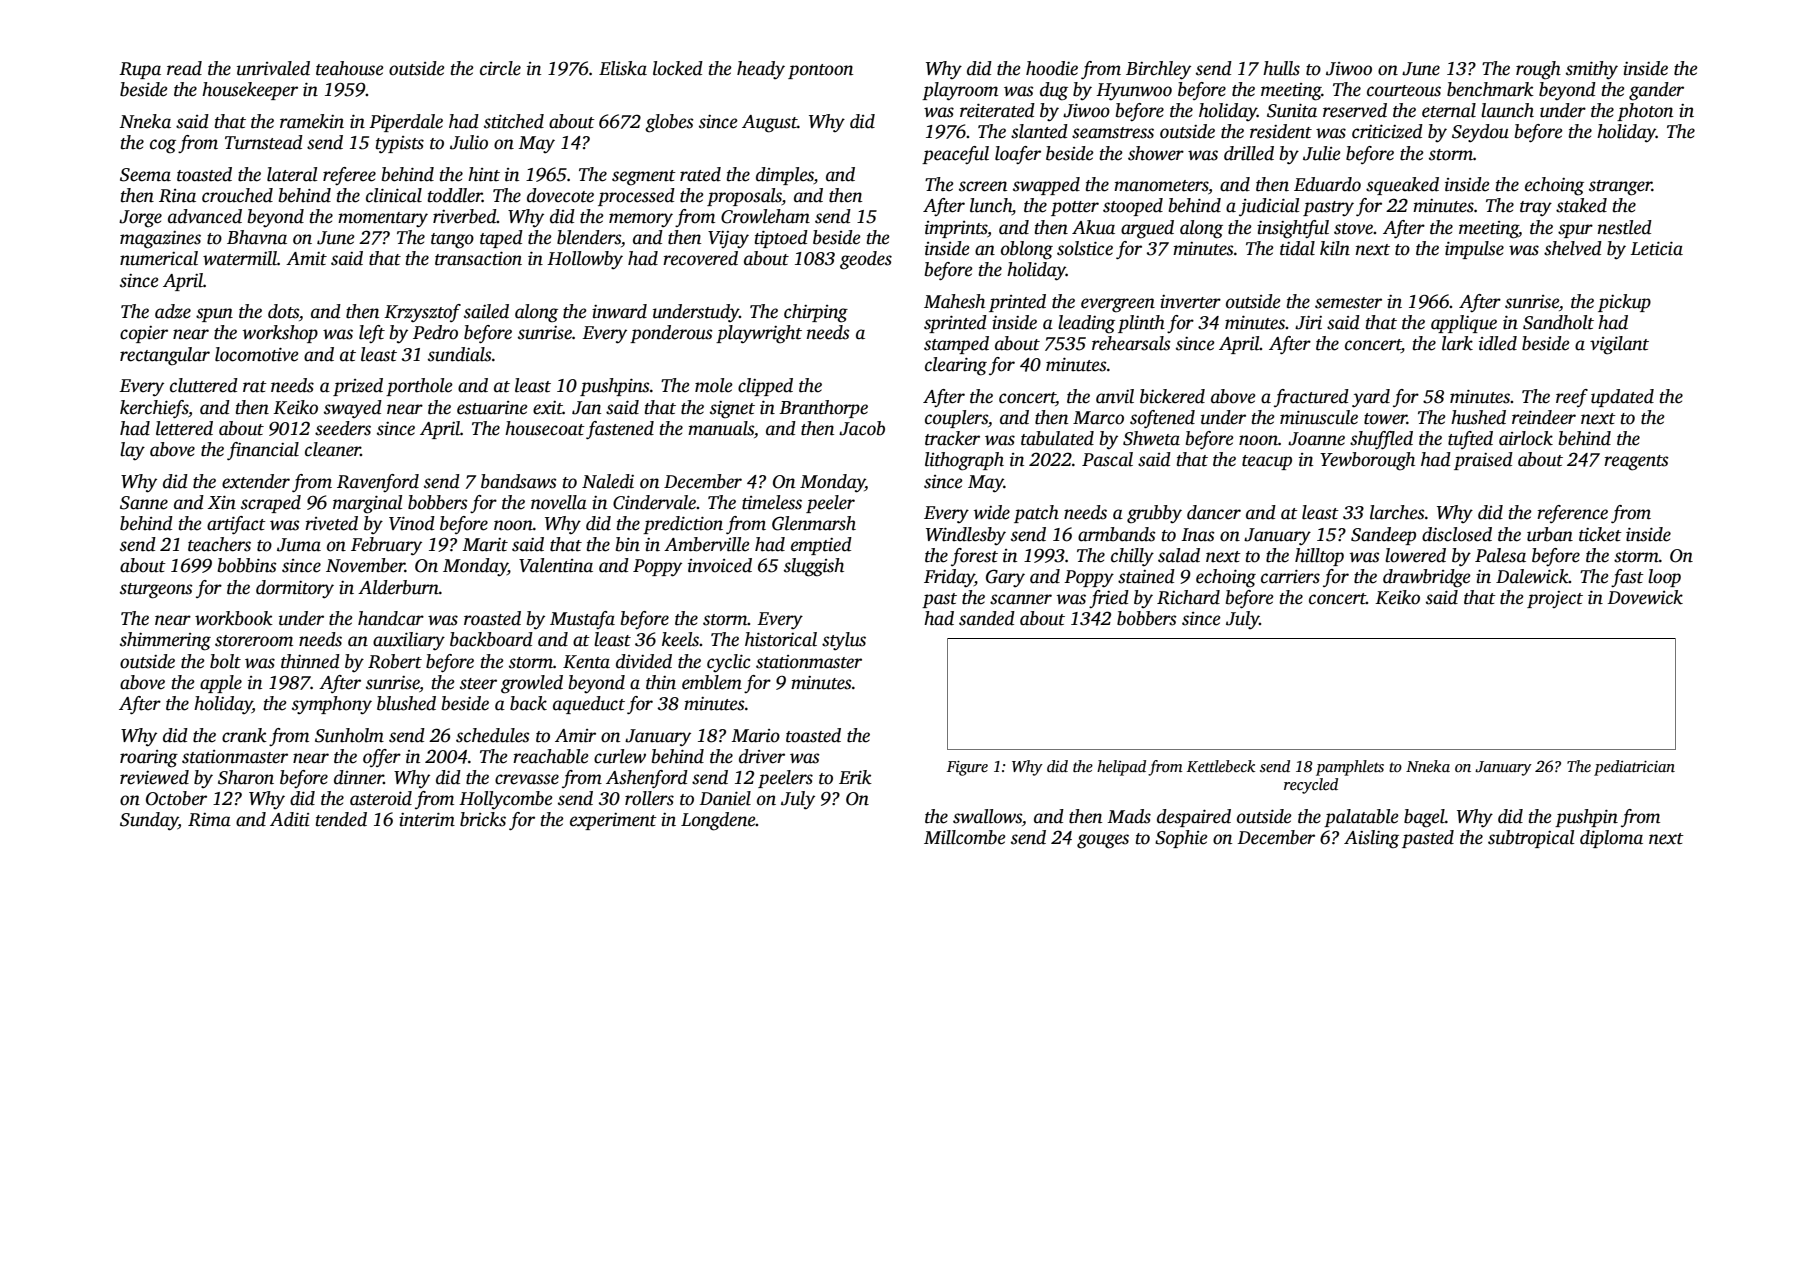  Describe the element at coordinates (960, 91) in the page. I see `playroom` at that location.
